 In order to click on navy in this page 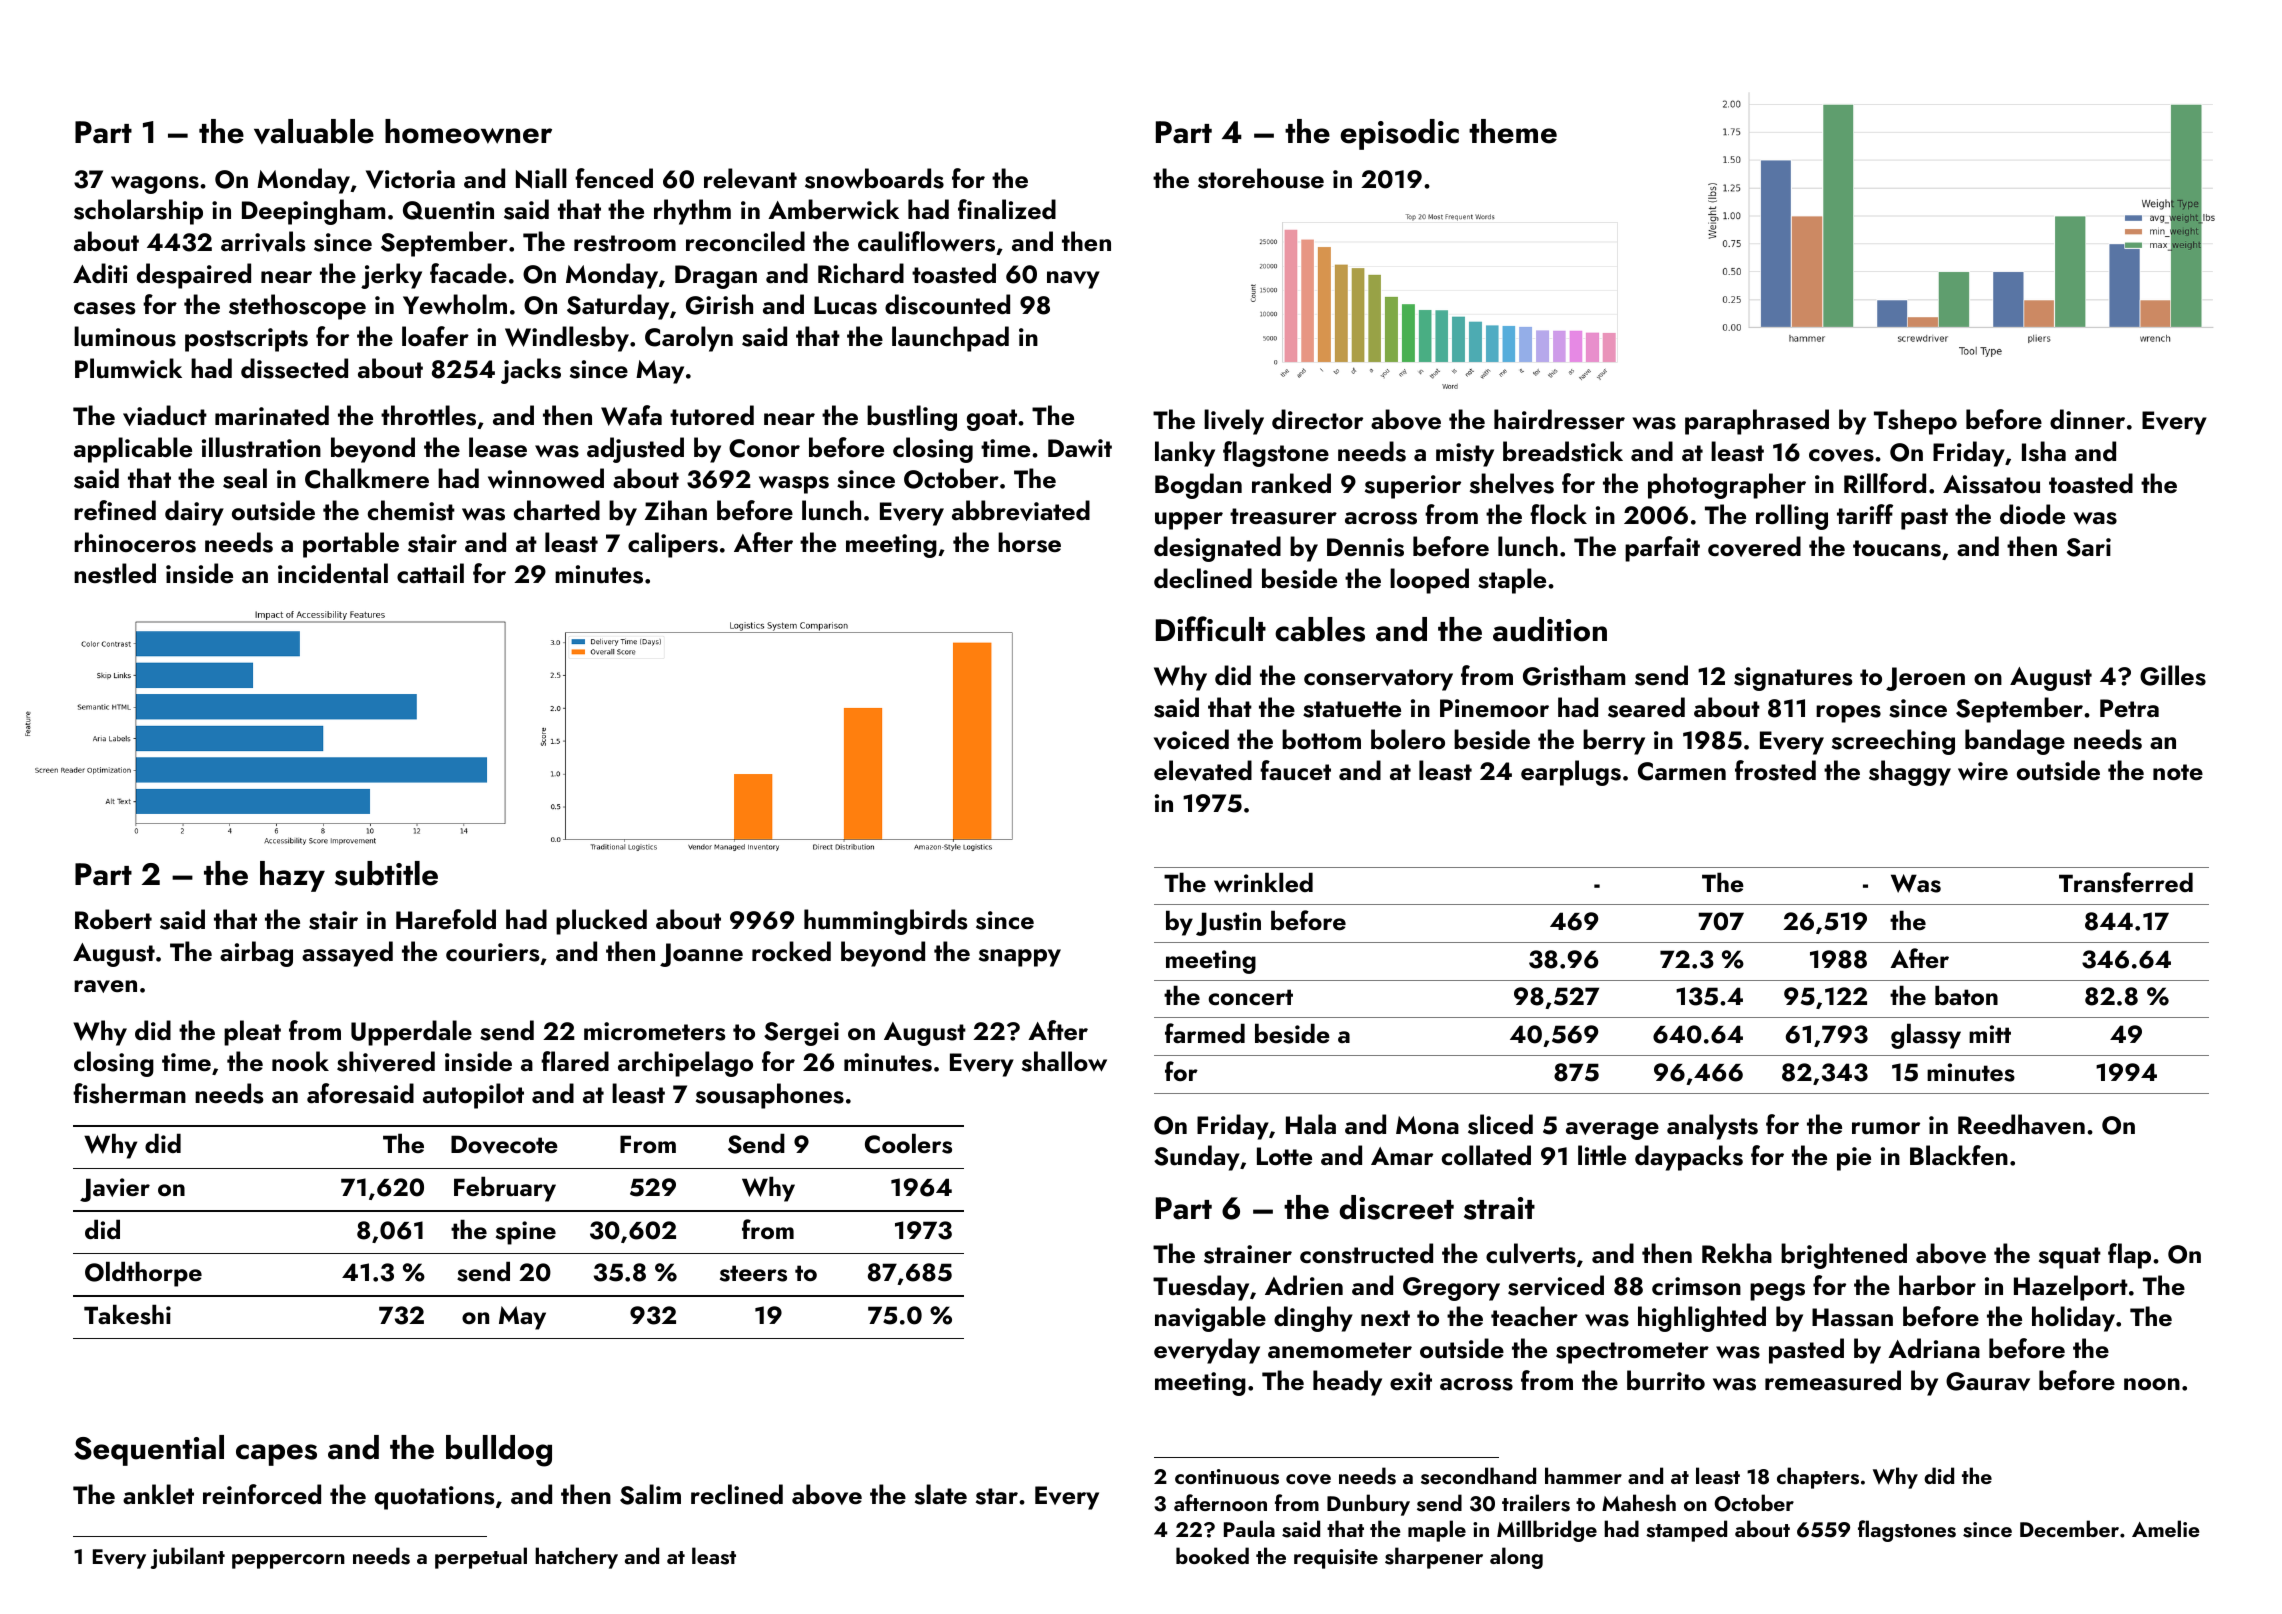, I will do `click(1073, 280)`.
